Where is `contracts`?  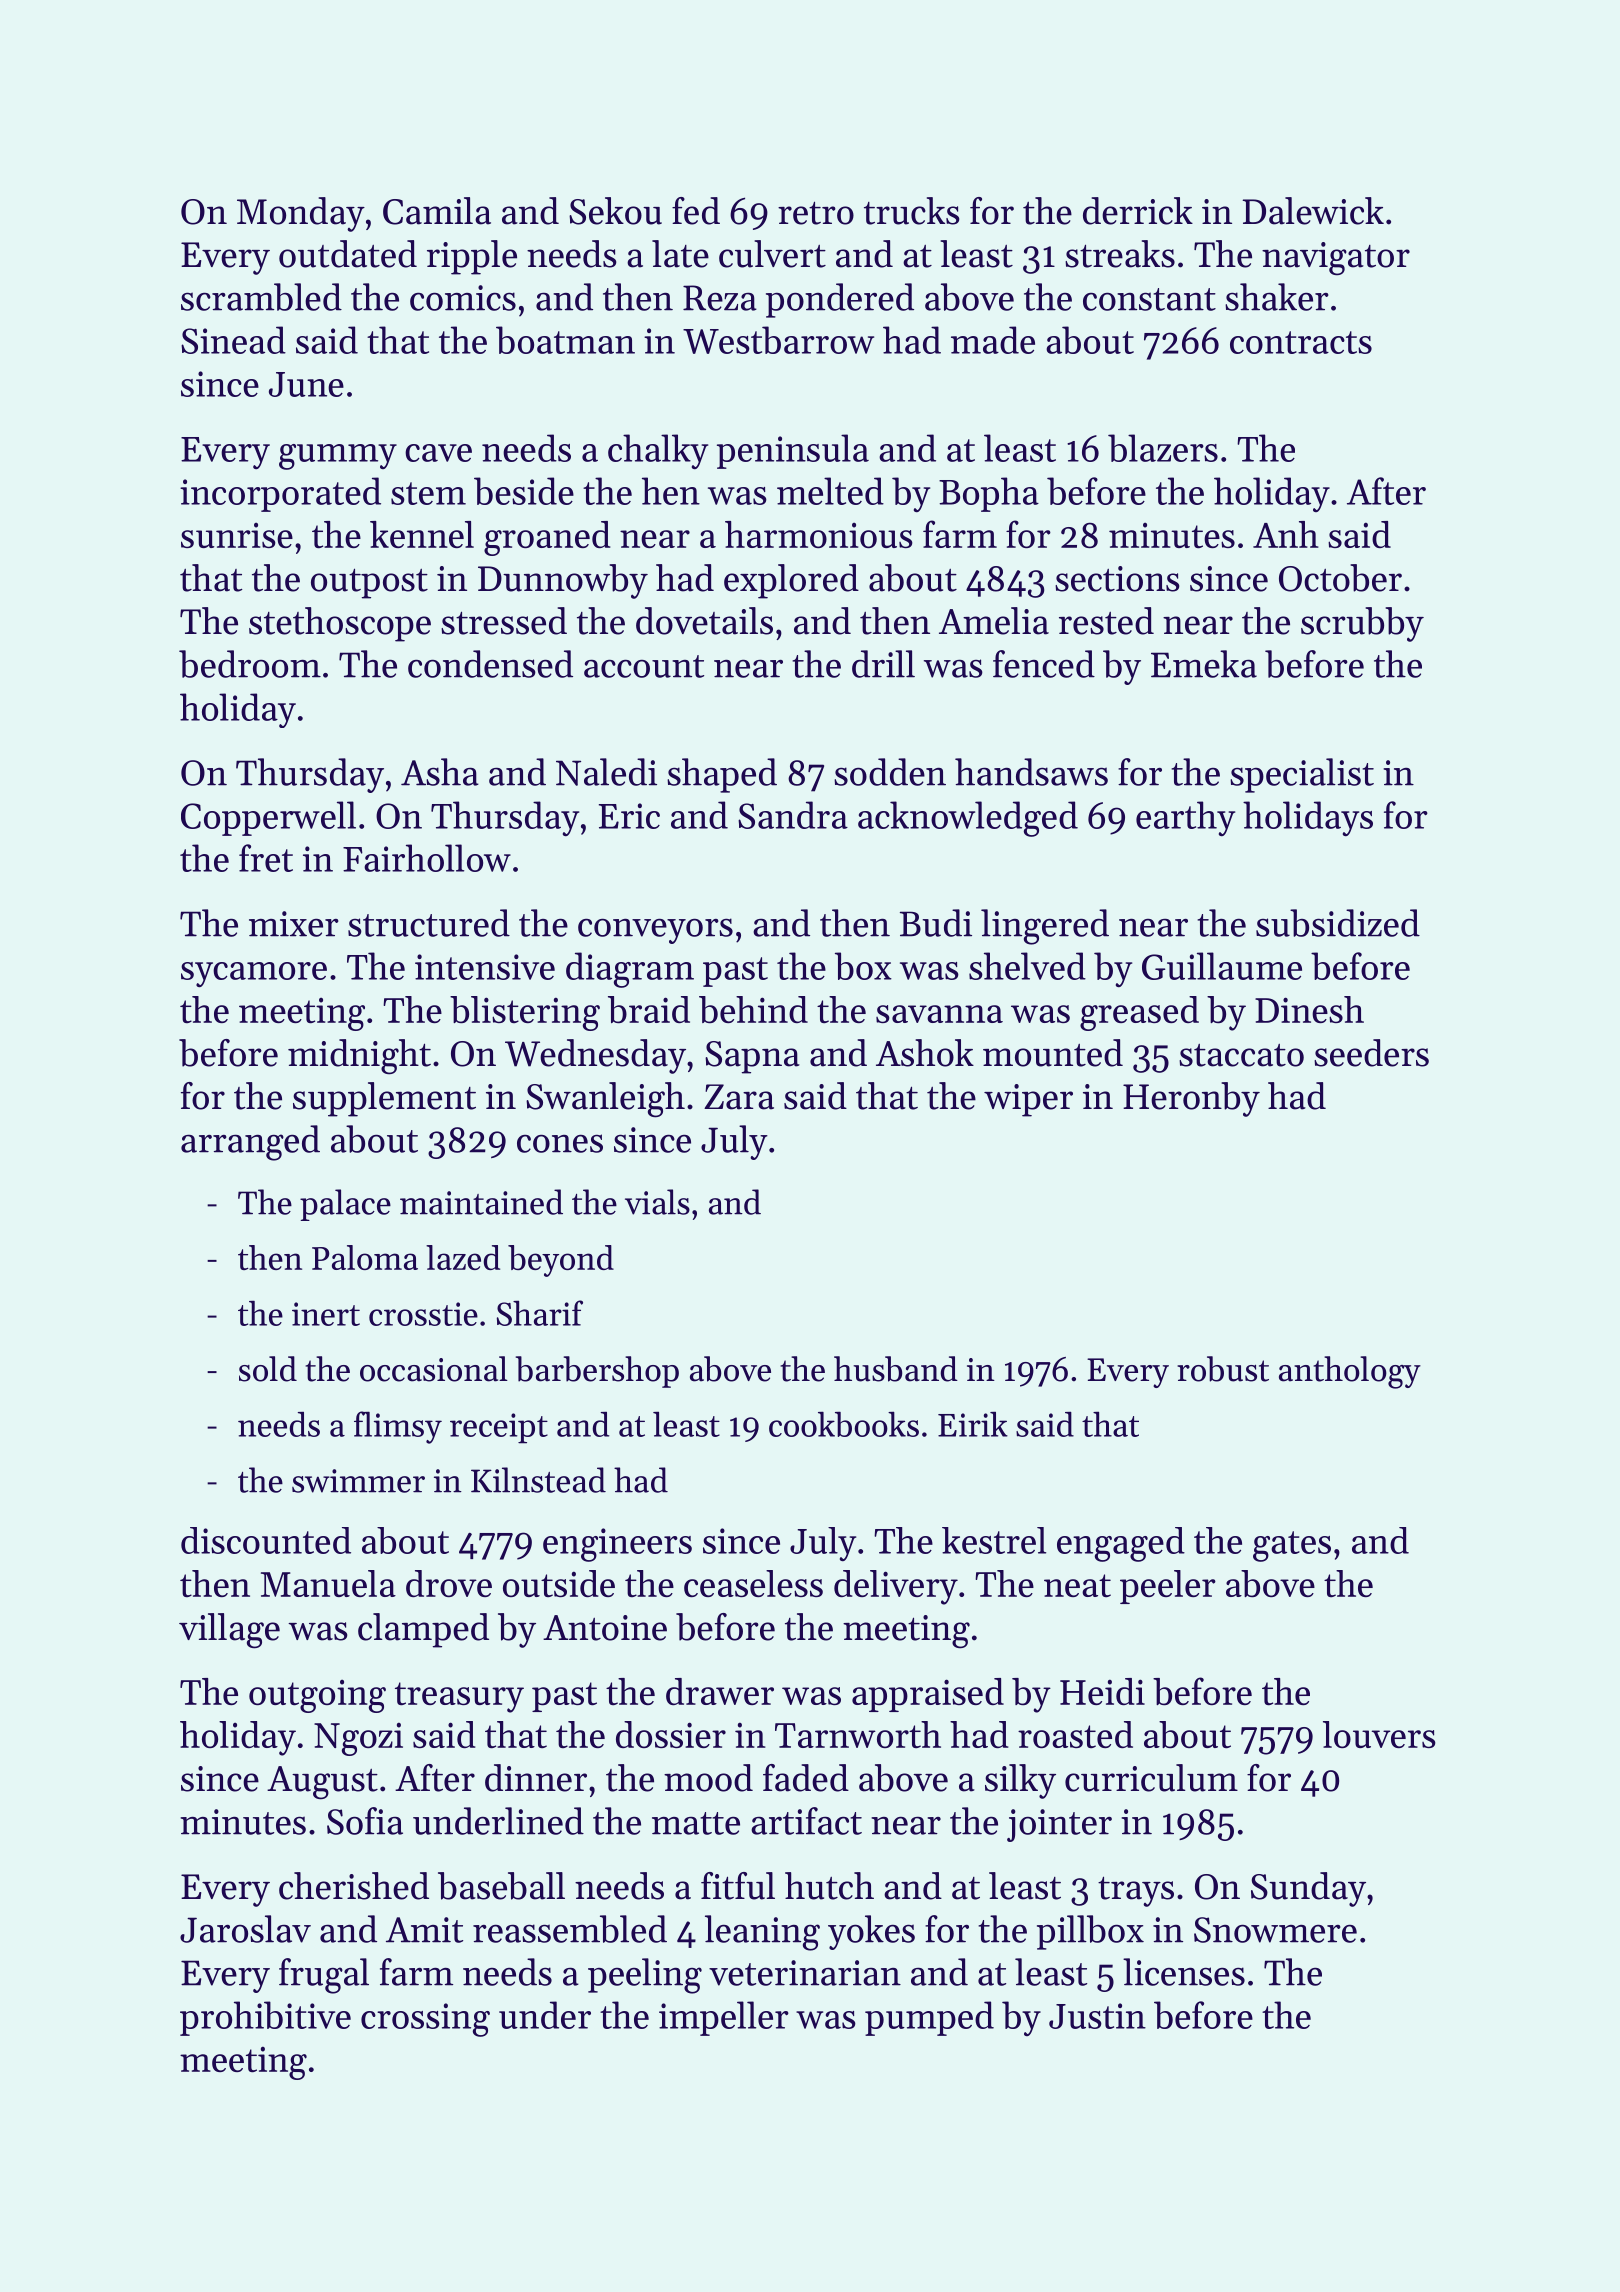 contracts is located at coordinates (1301, 342).
